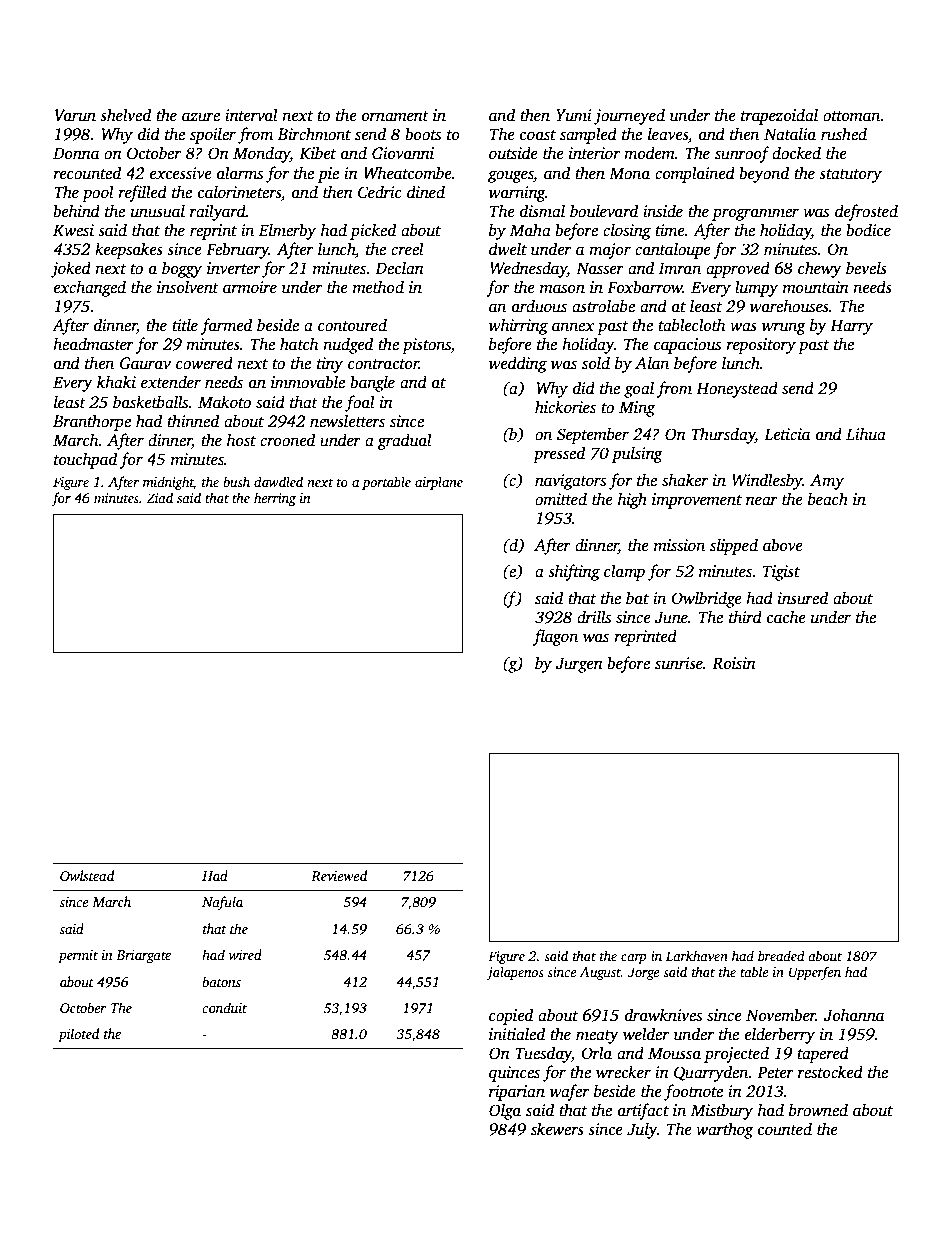 This screenshot has height=1233, width=952. Describe the element at coordinates (517, 1033) in the screenshot. I see `initialed` at that location.
